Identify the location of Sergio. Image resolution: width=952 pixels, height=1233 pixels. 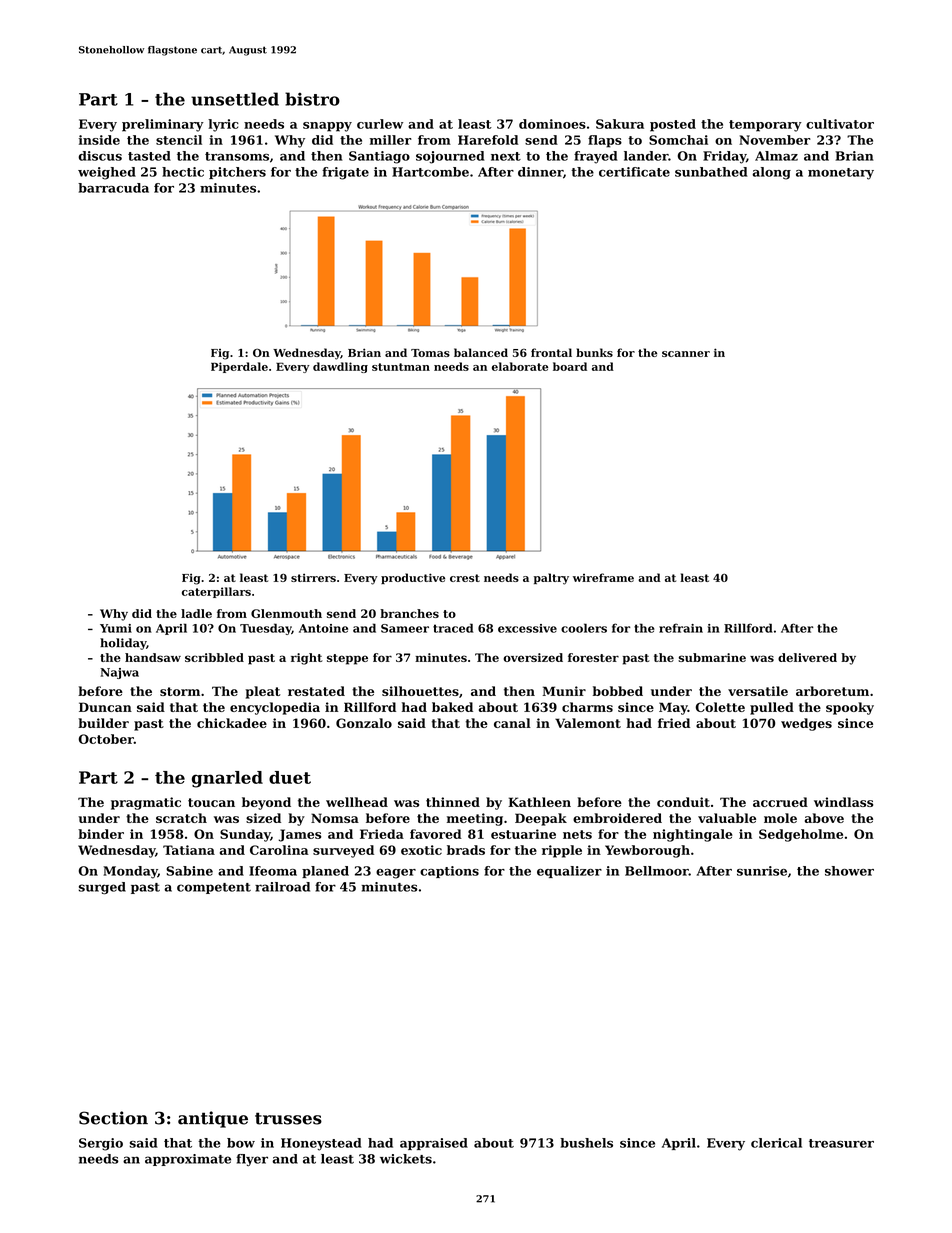
(101, 1144).
